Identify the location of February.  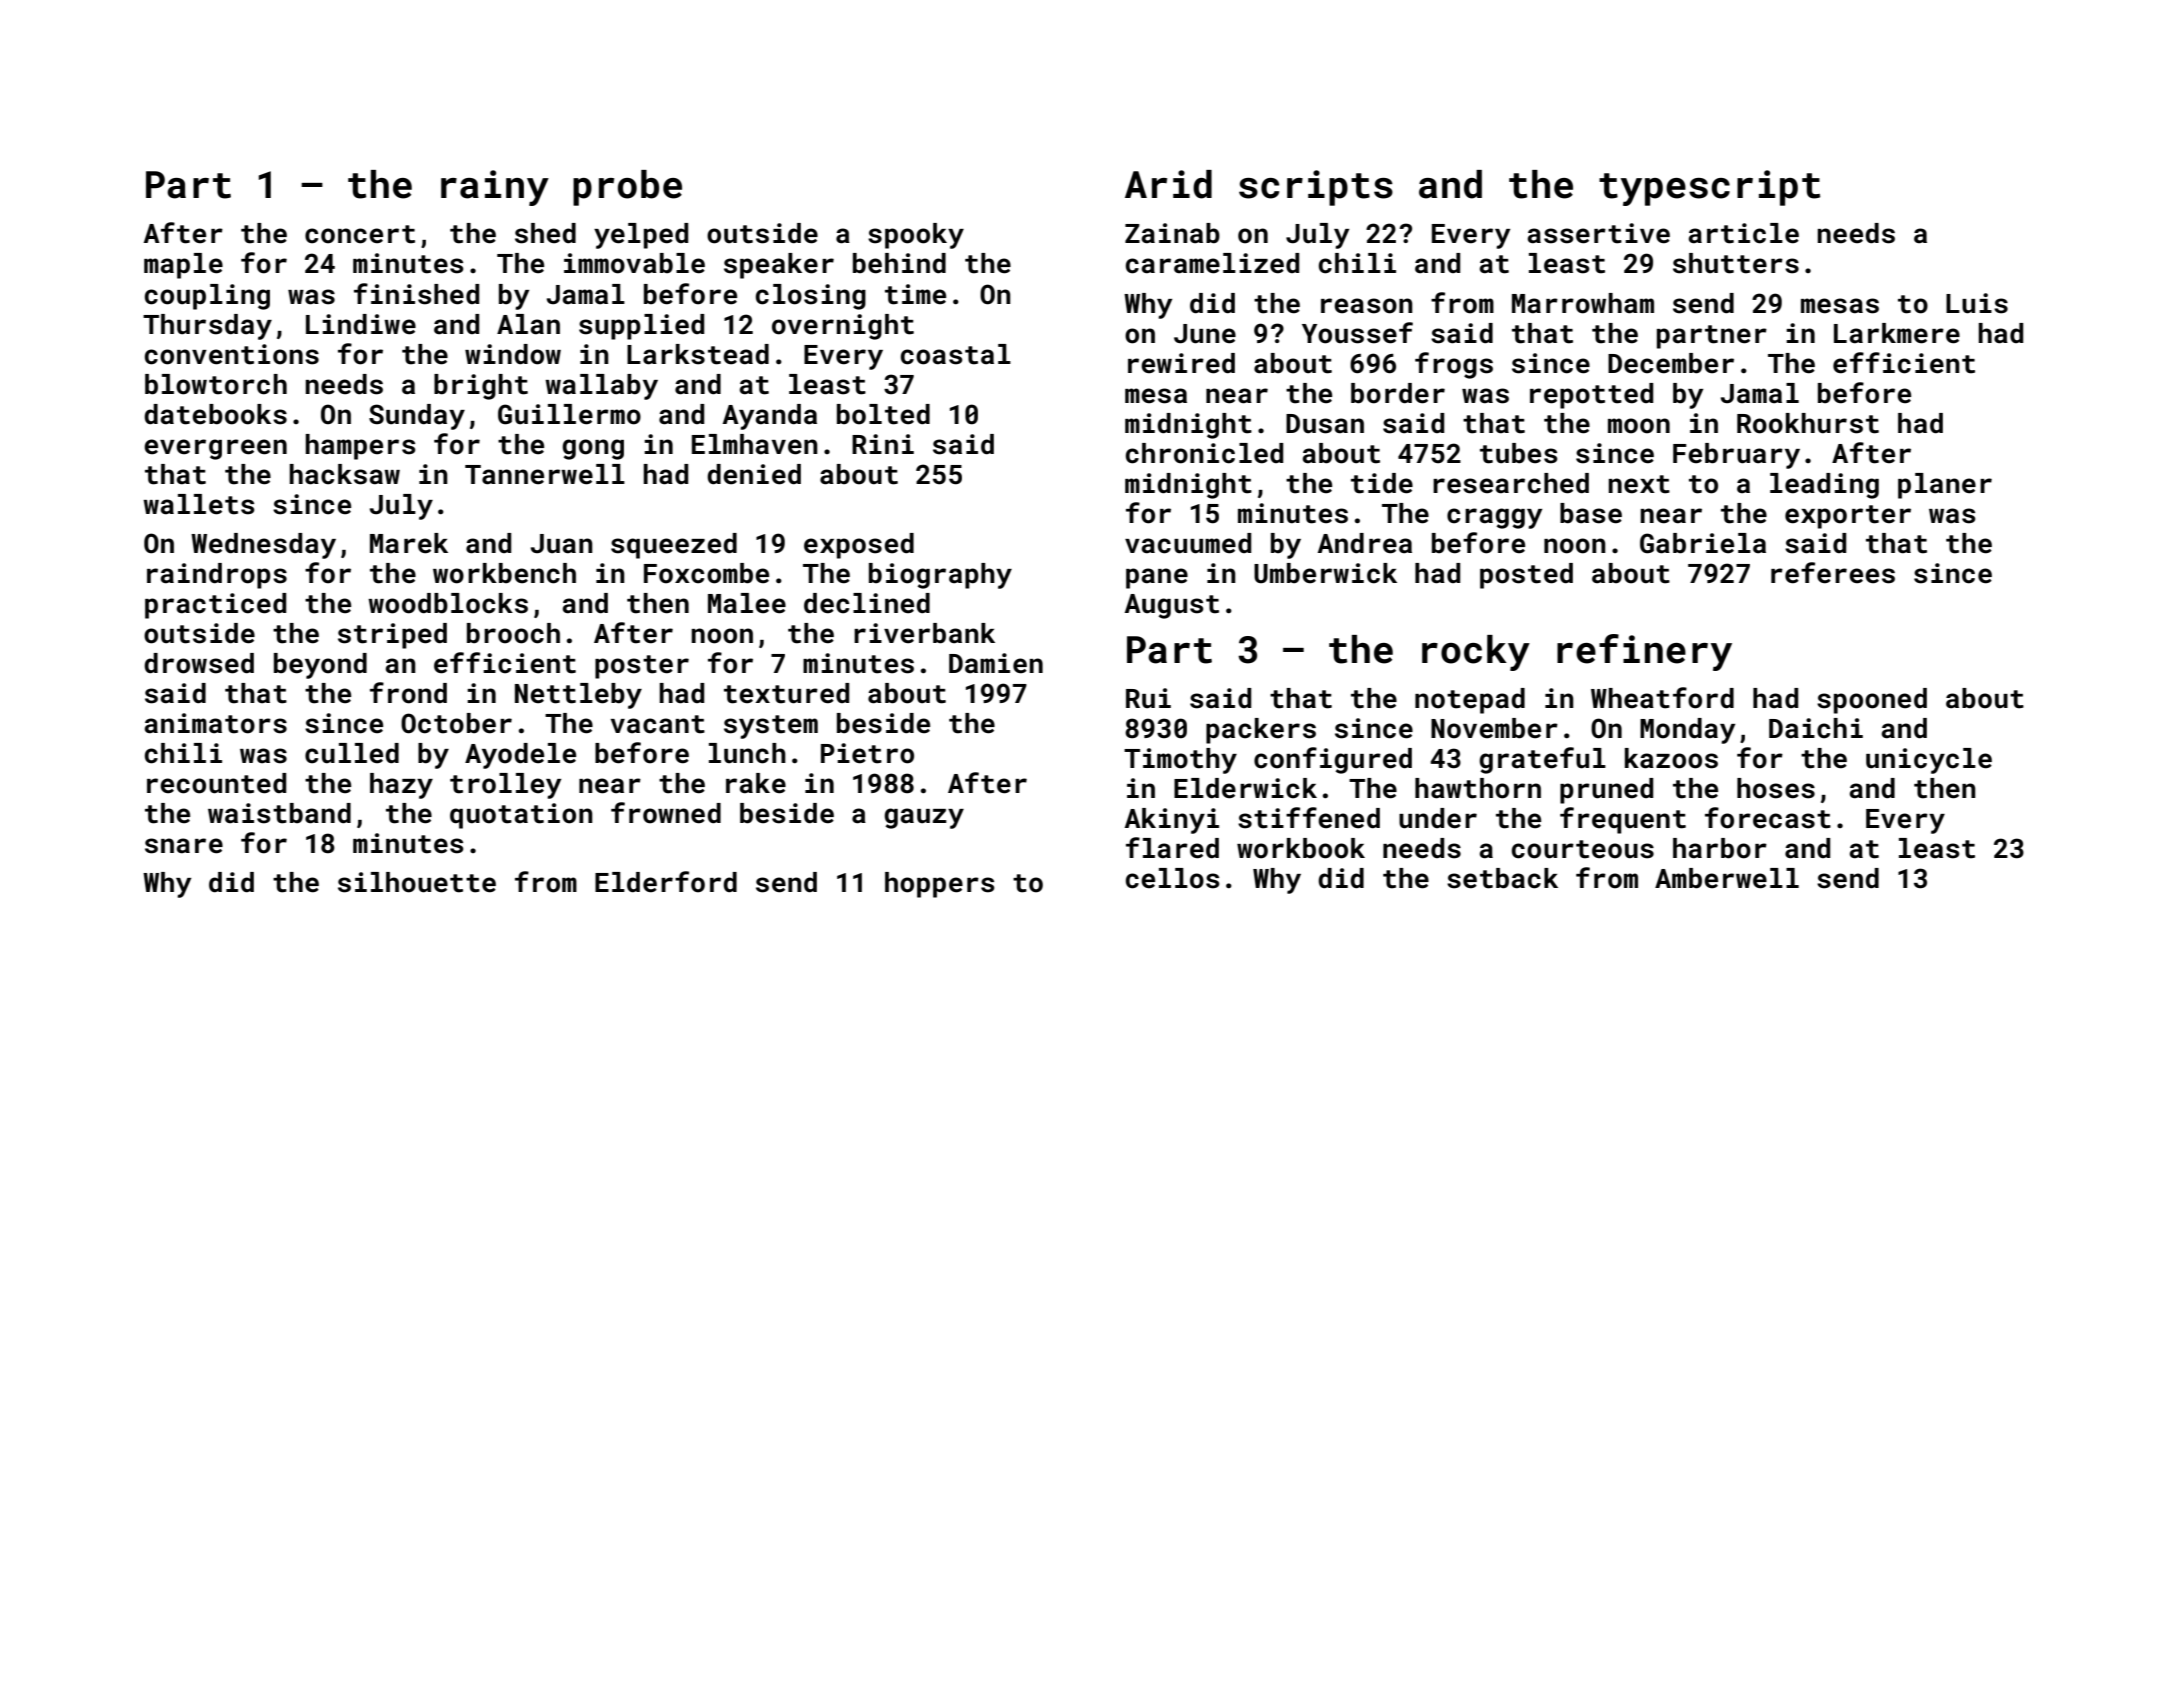
(1736, 456).
